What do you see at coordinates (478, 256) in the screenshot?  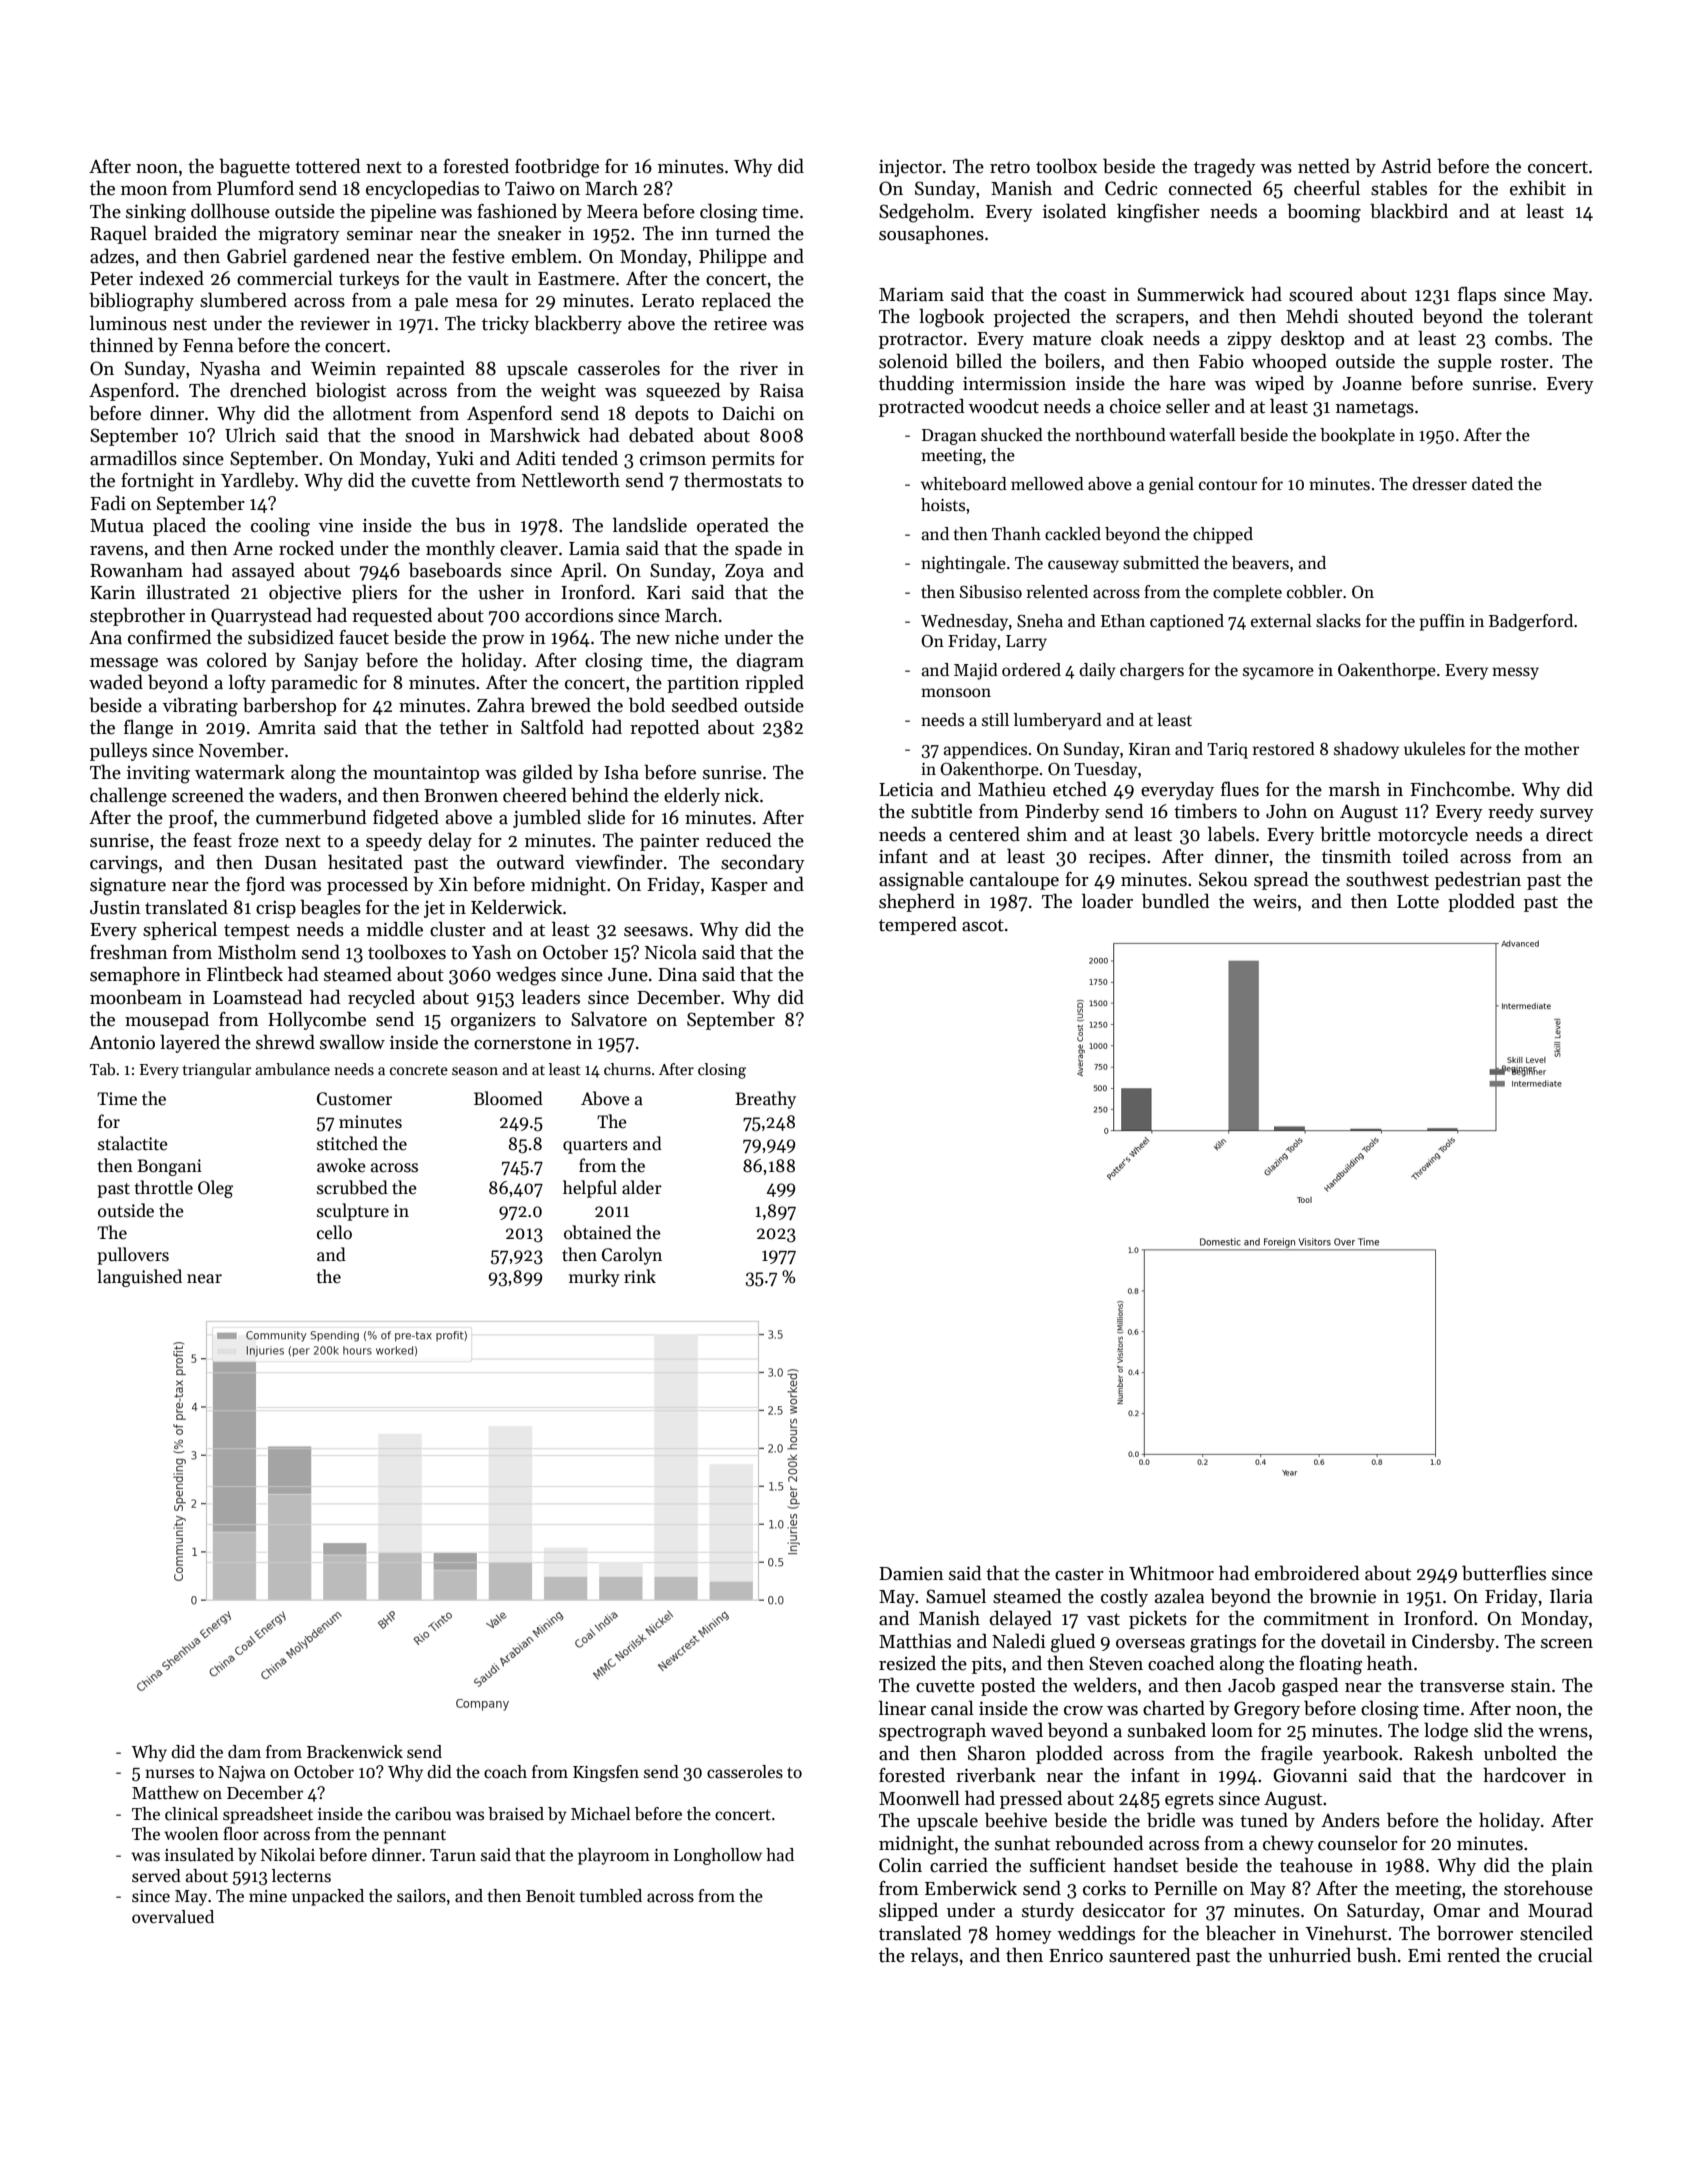 I see `festive` at bounding box center [478, 256].
